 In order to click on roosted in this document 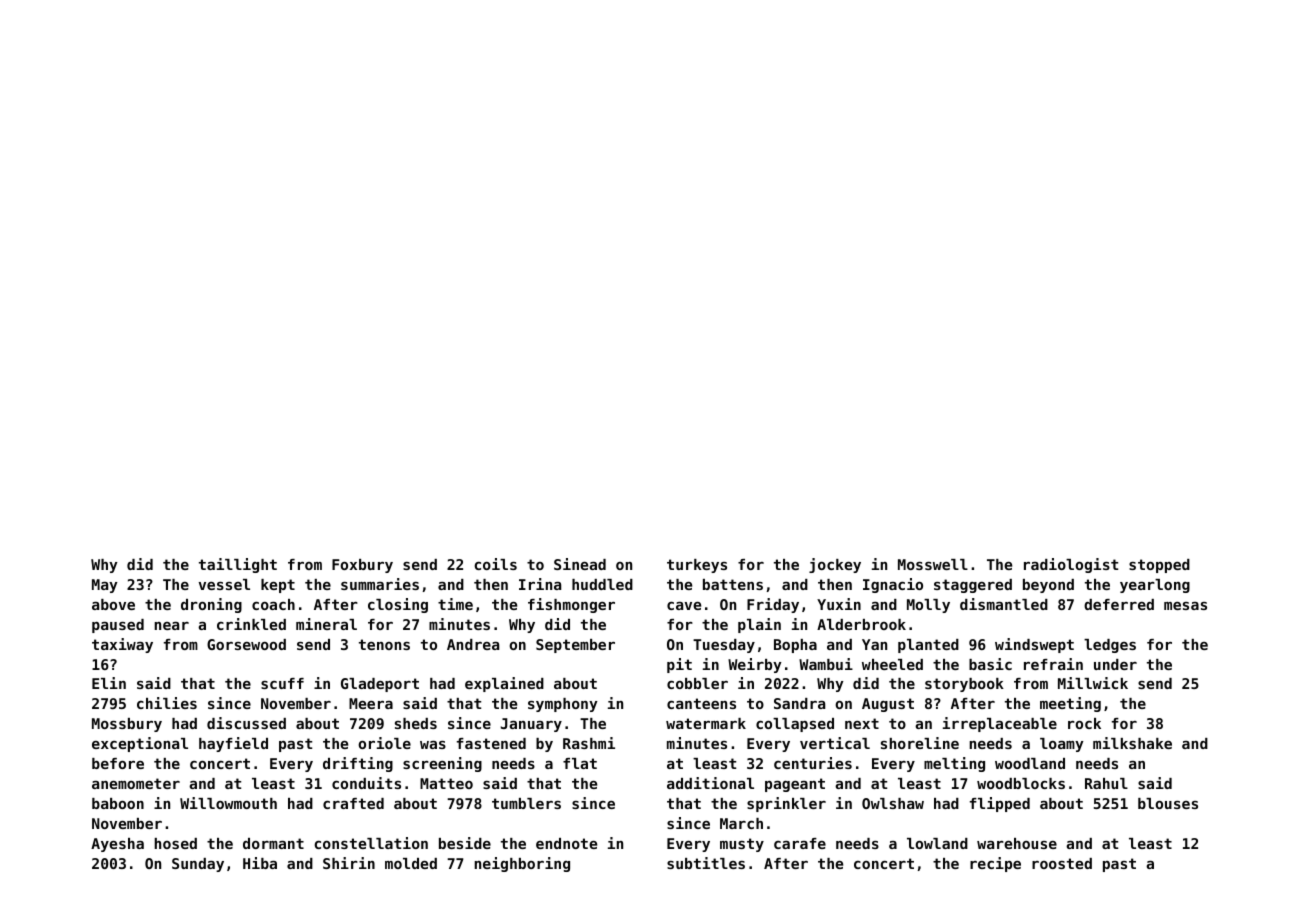, I will do `click(1062, 863)`.
